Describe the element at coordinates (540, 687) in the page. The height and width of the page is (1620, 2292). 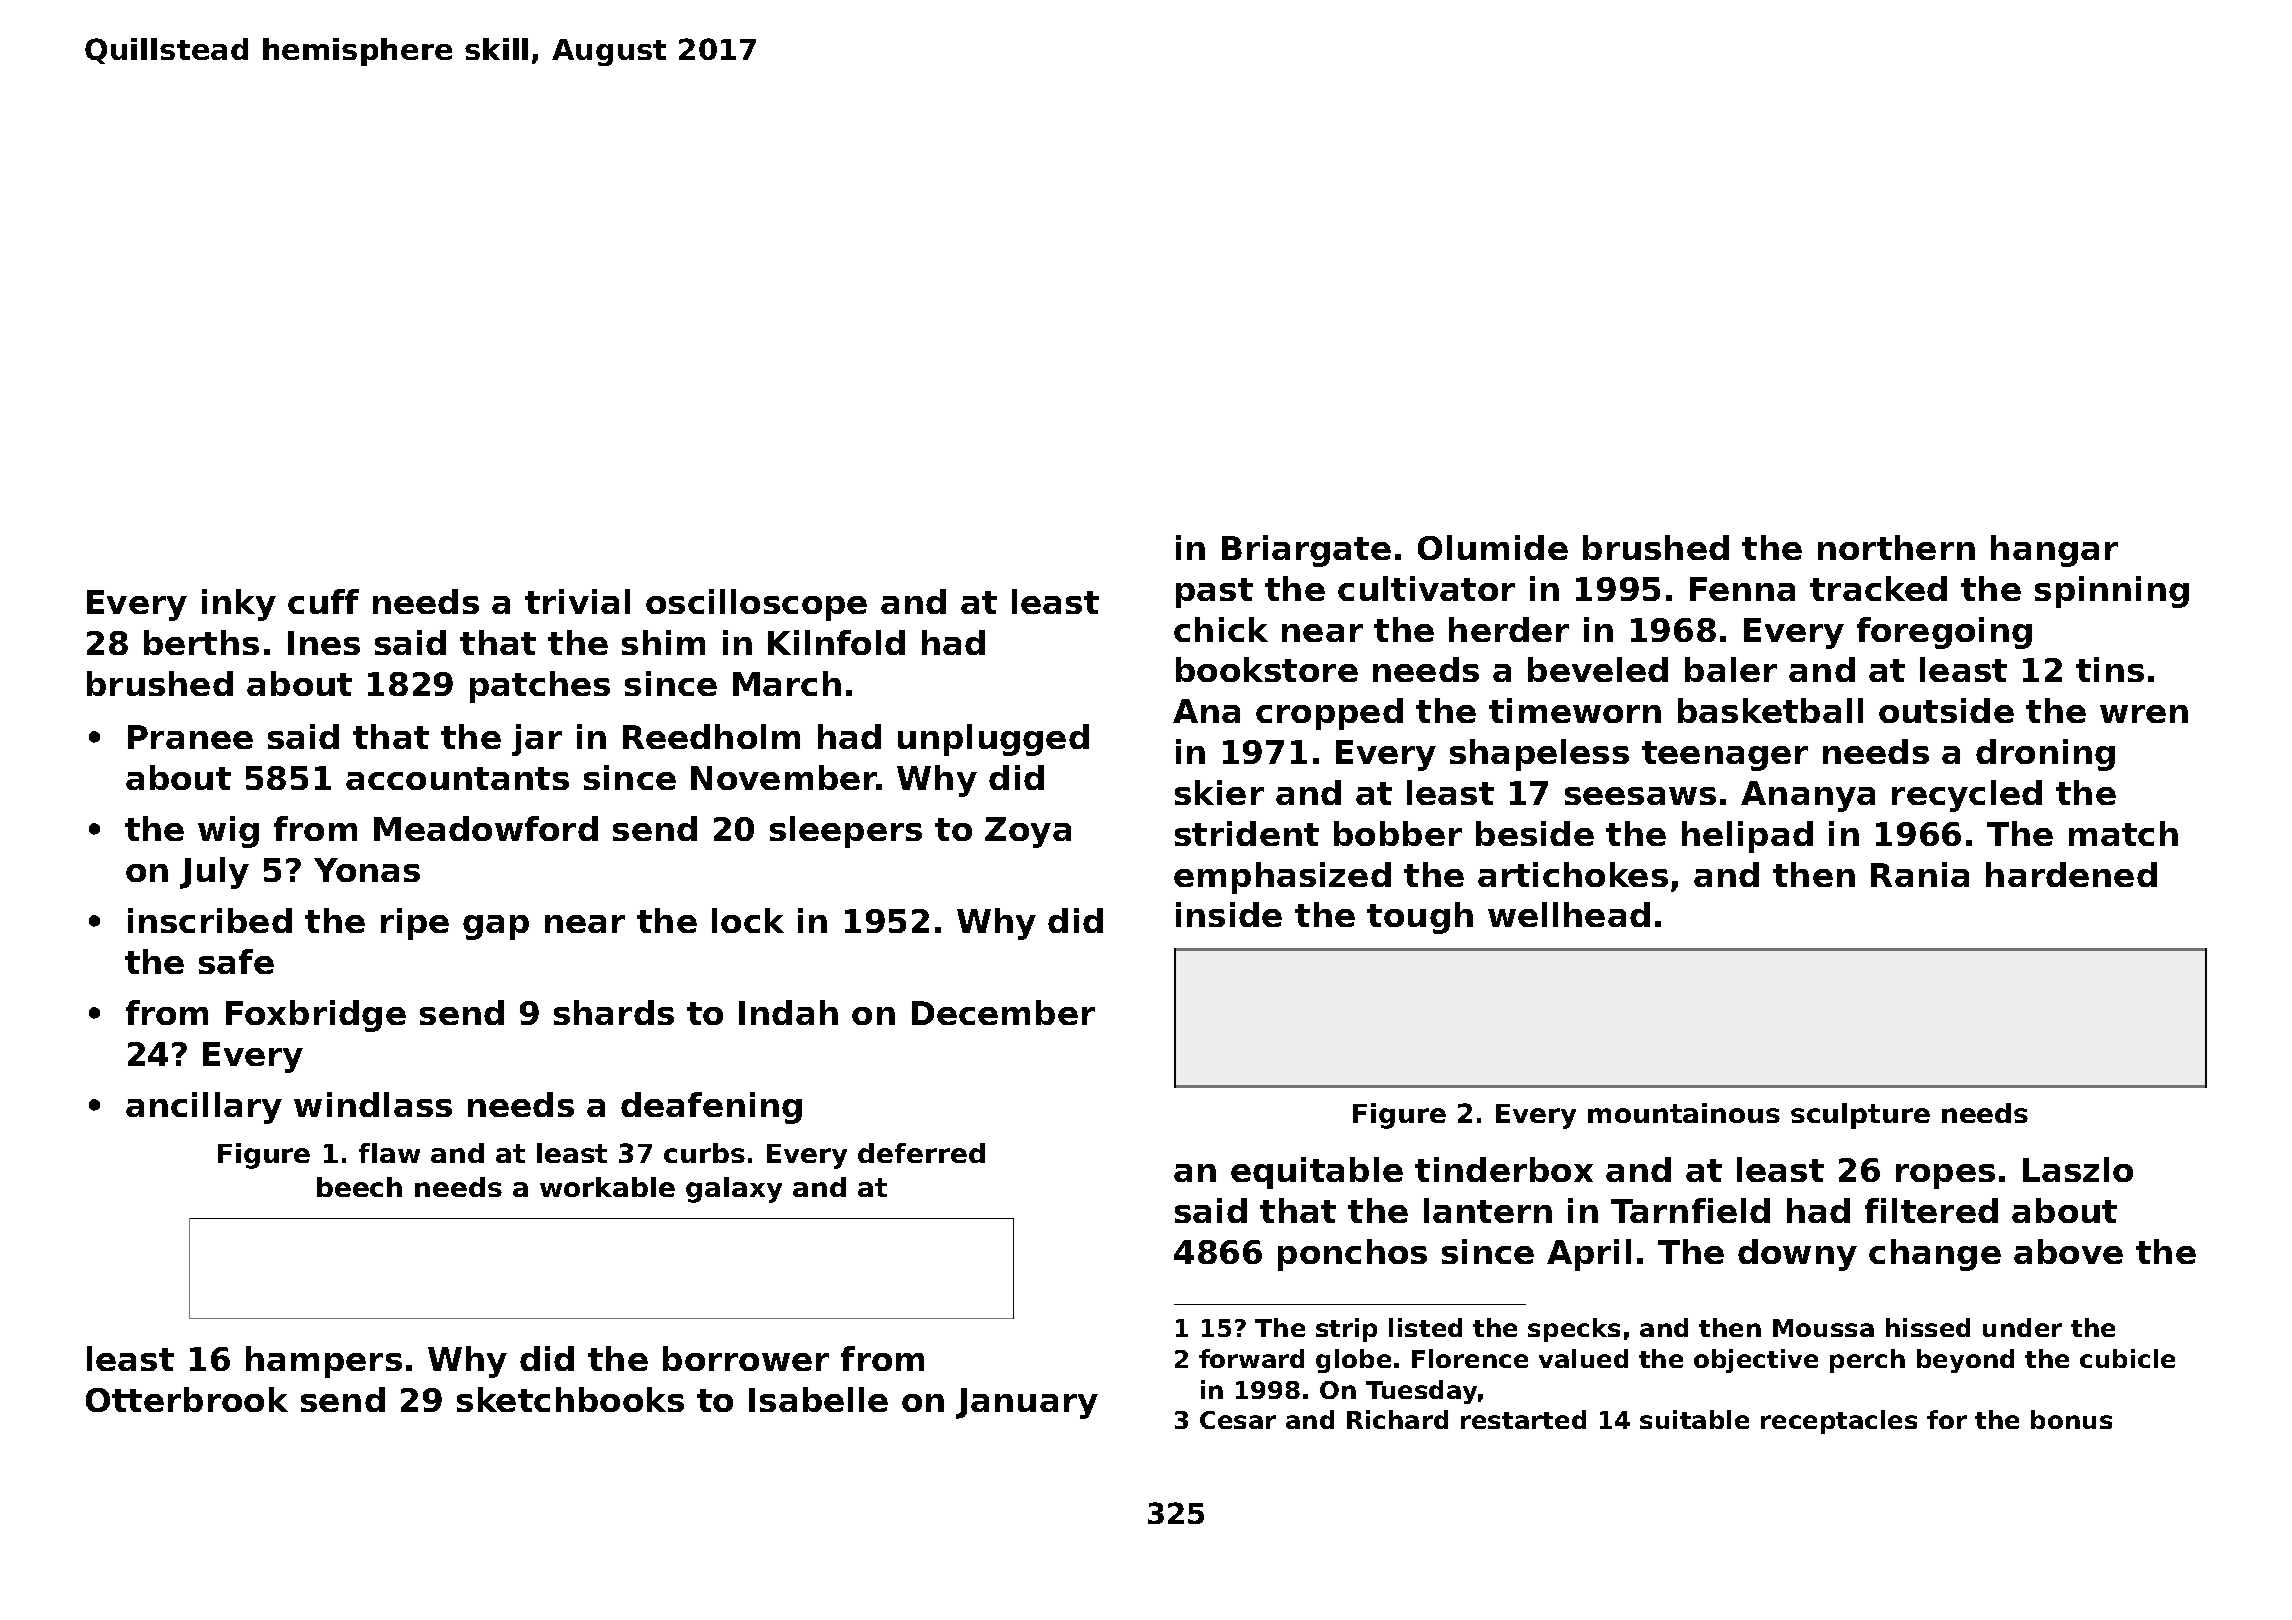
I see `patches` at that location.
